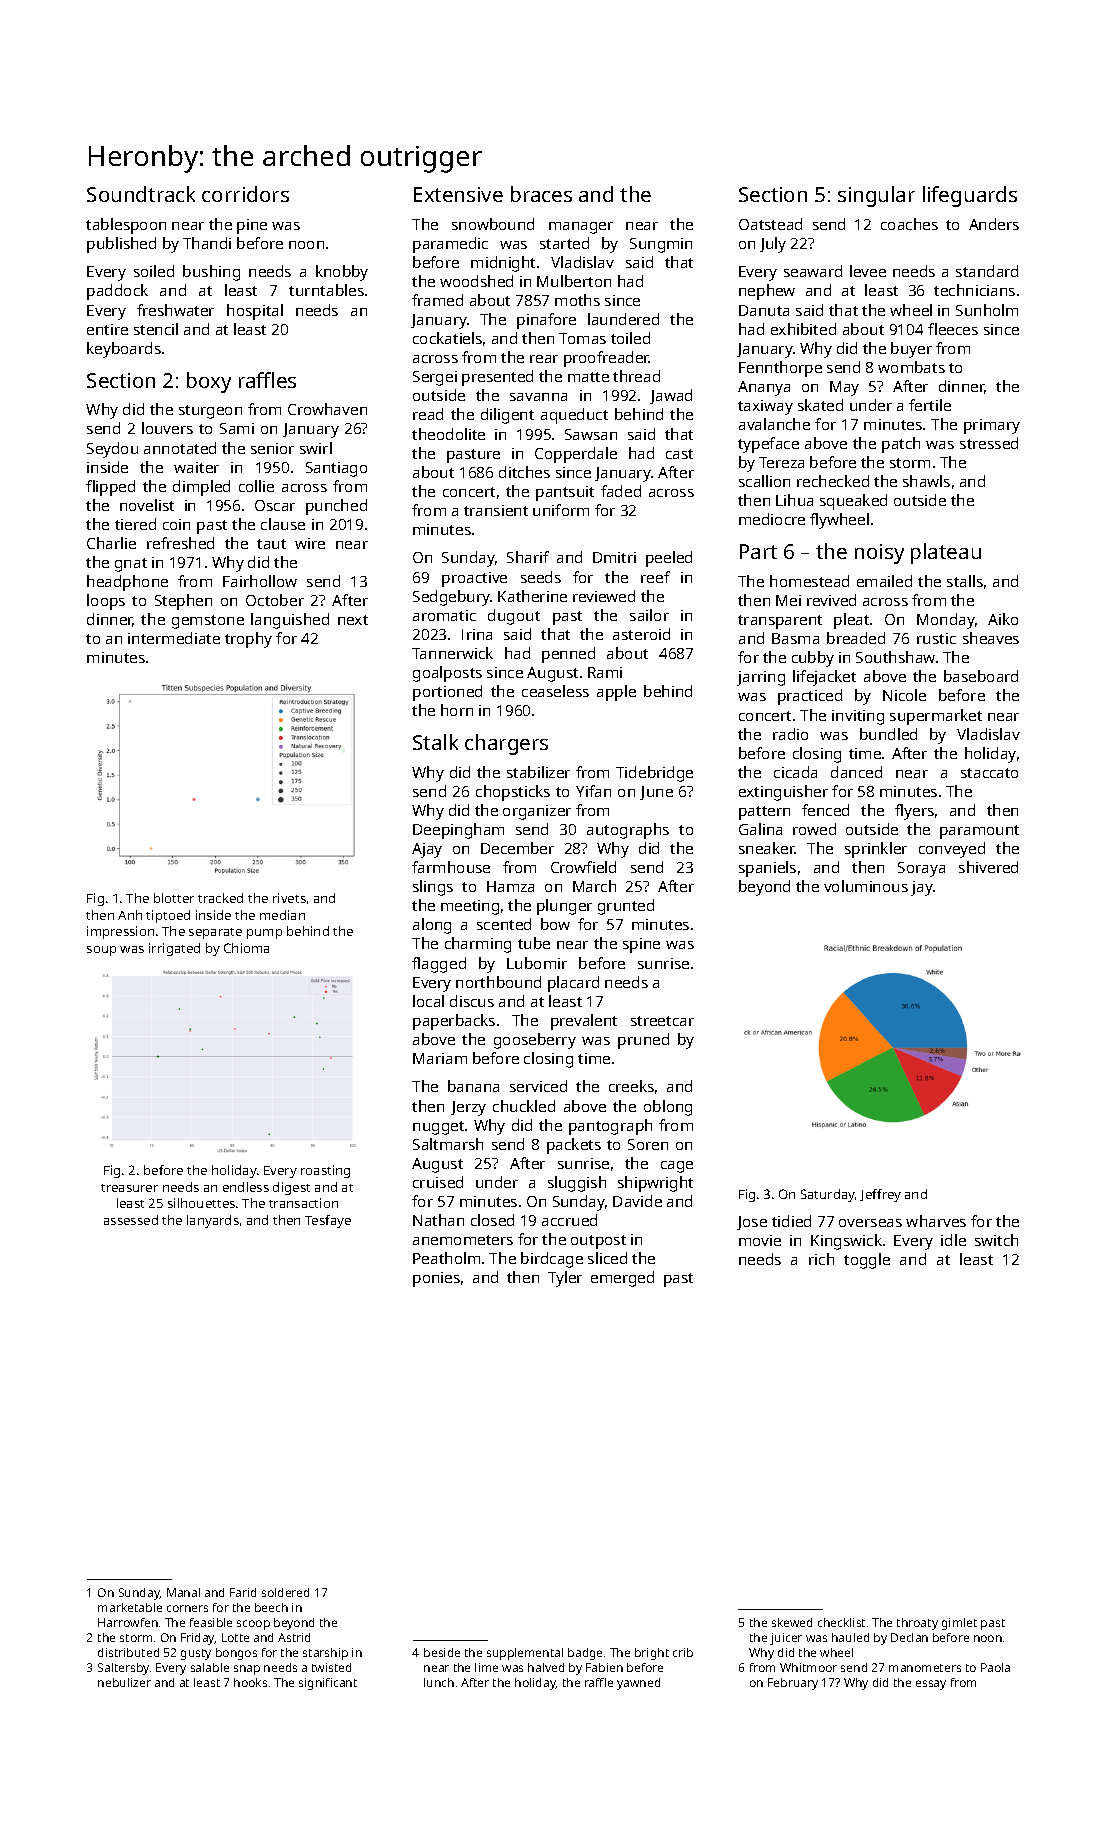 This page has width=1107, height=1824. What do you see at coordinates (101, 951) in the page?
I see `soup` at bounding box center [101, 951].
